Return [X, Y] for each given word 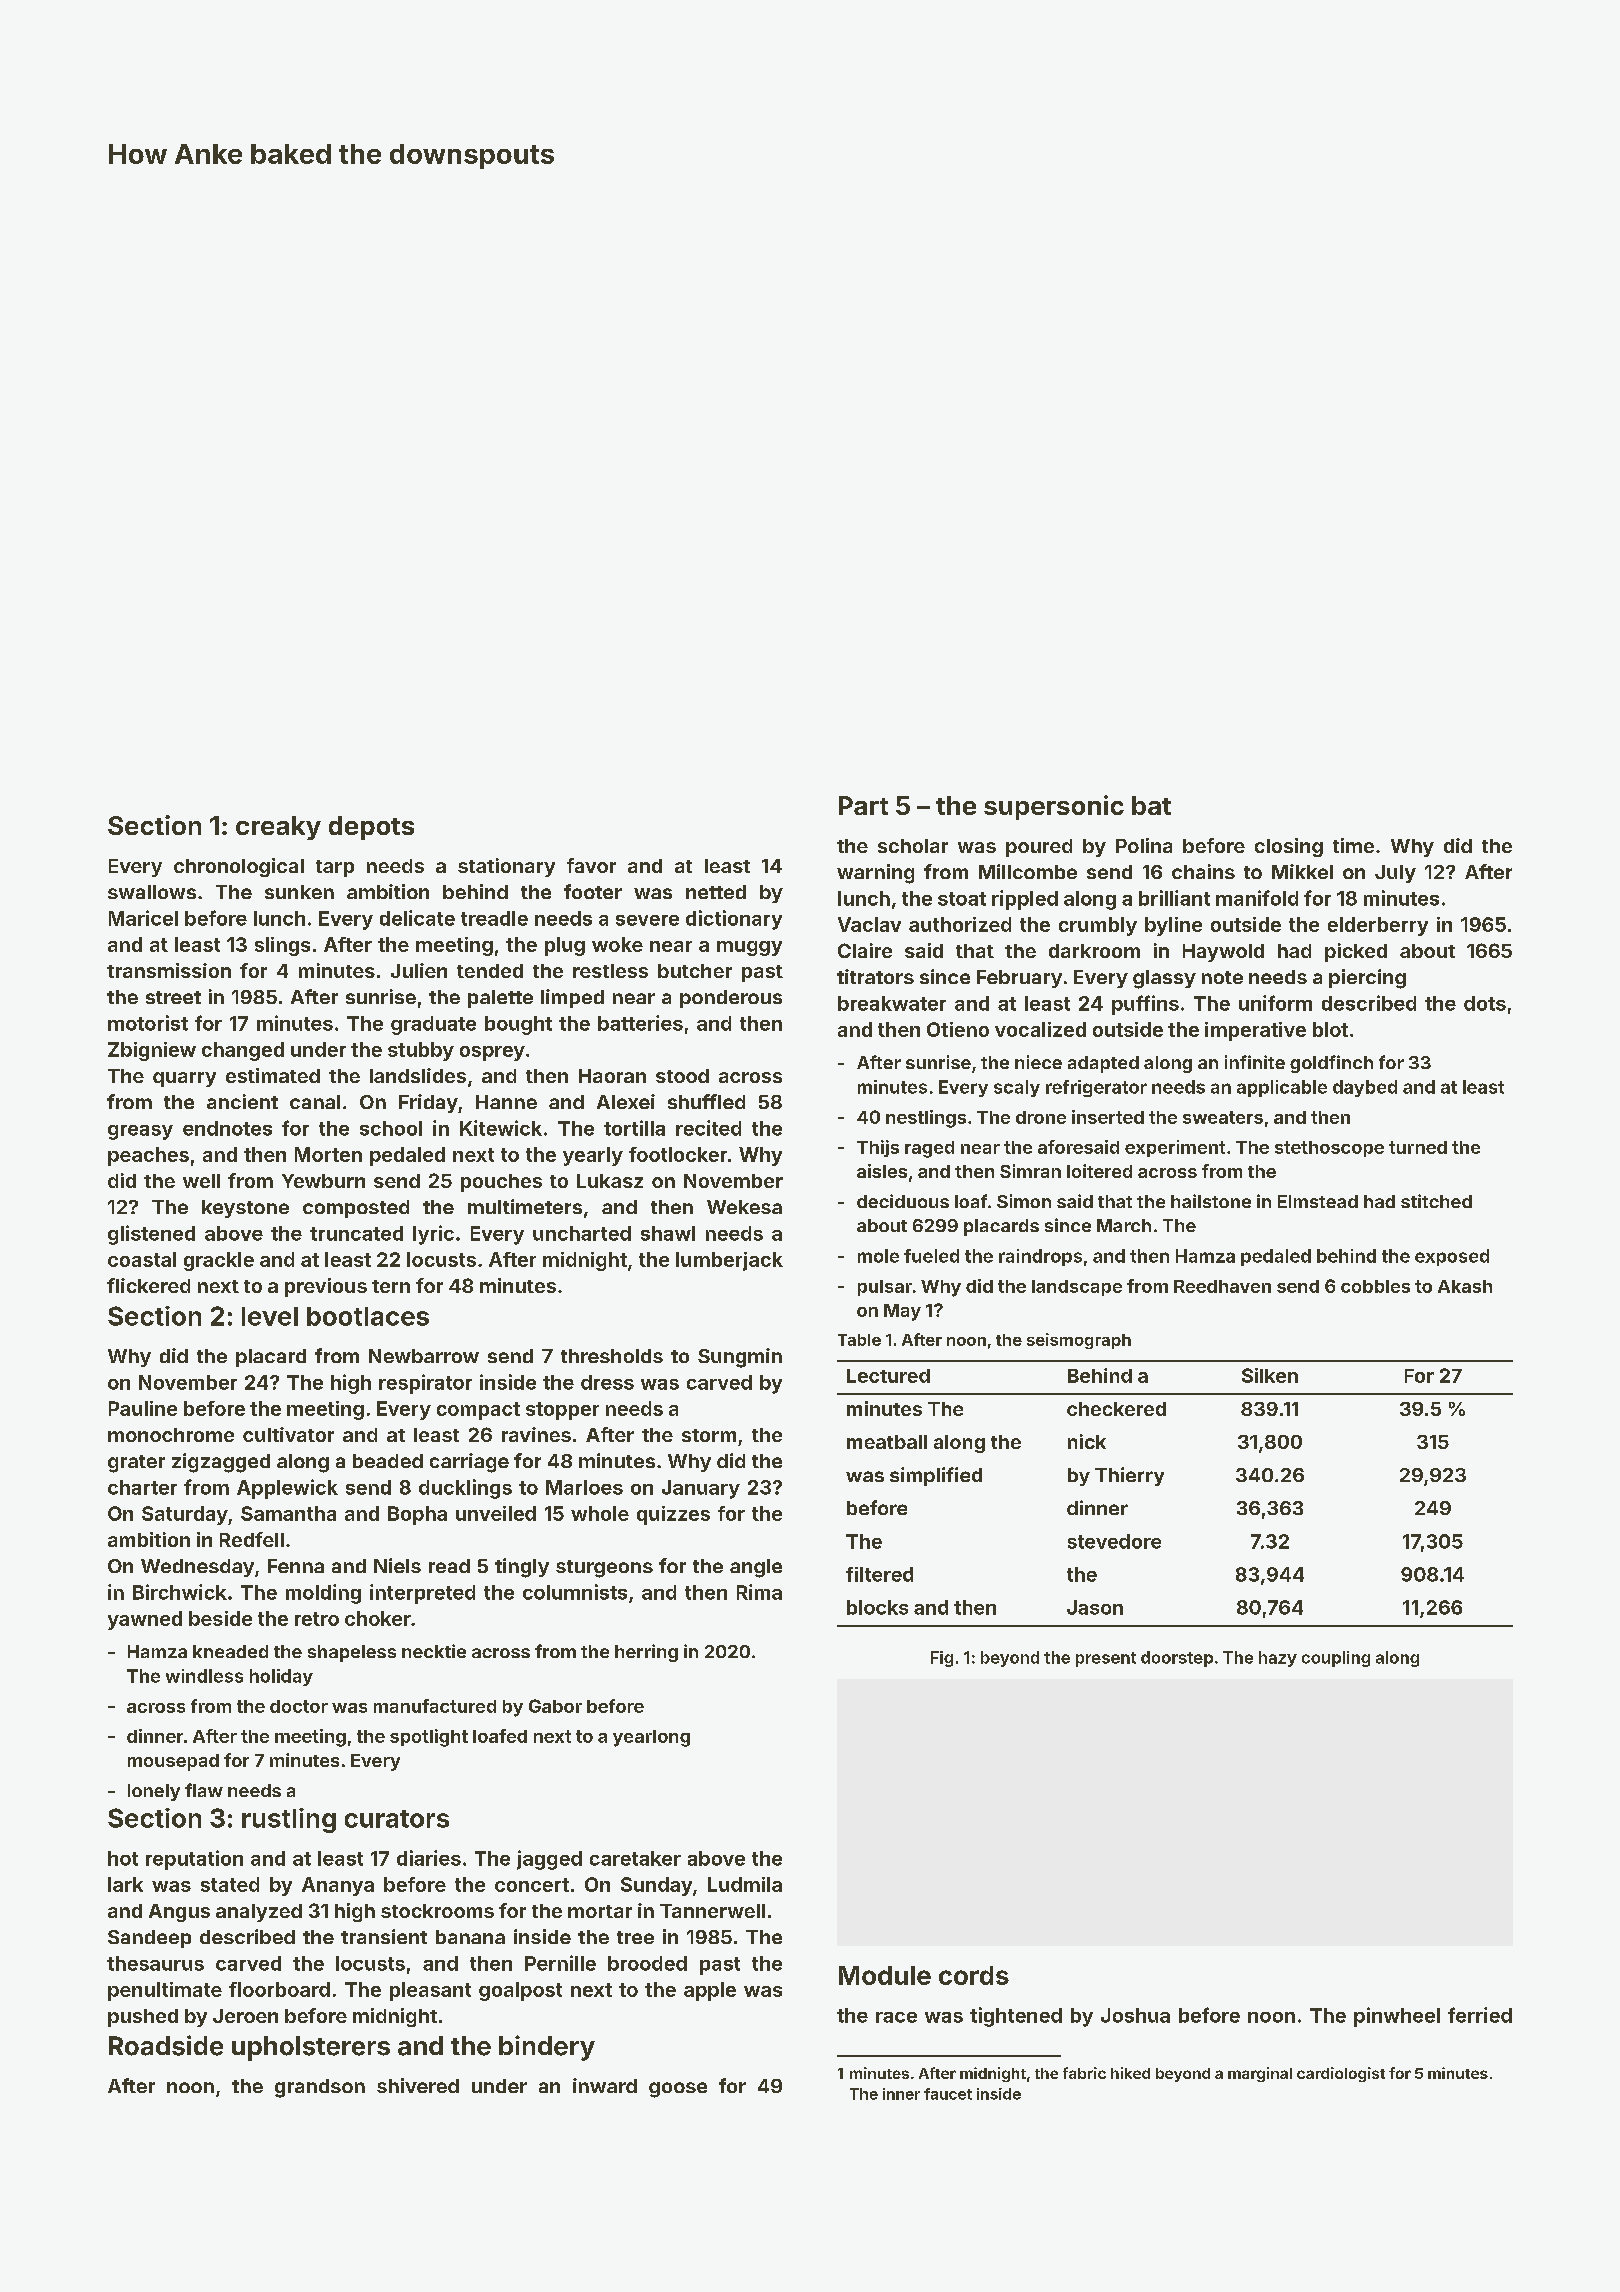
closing [1289, 847]
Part [863, 805]
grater [136, 1464]
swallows [152, 892]
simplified [936, 1476]
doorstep [1177, 1659]
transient [384, 1936]
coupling [1336, 1659]
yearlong [651, 1738]
